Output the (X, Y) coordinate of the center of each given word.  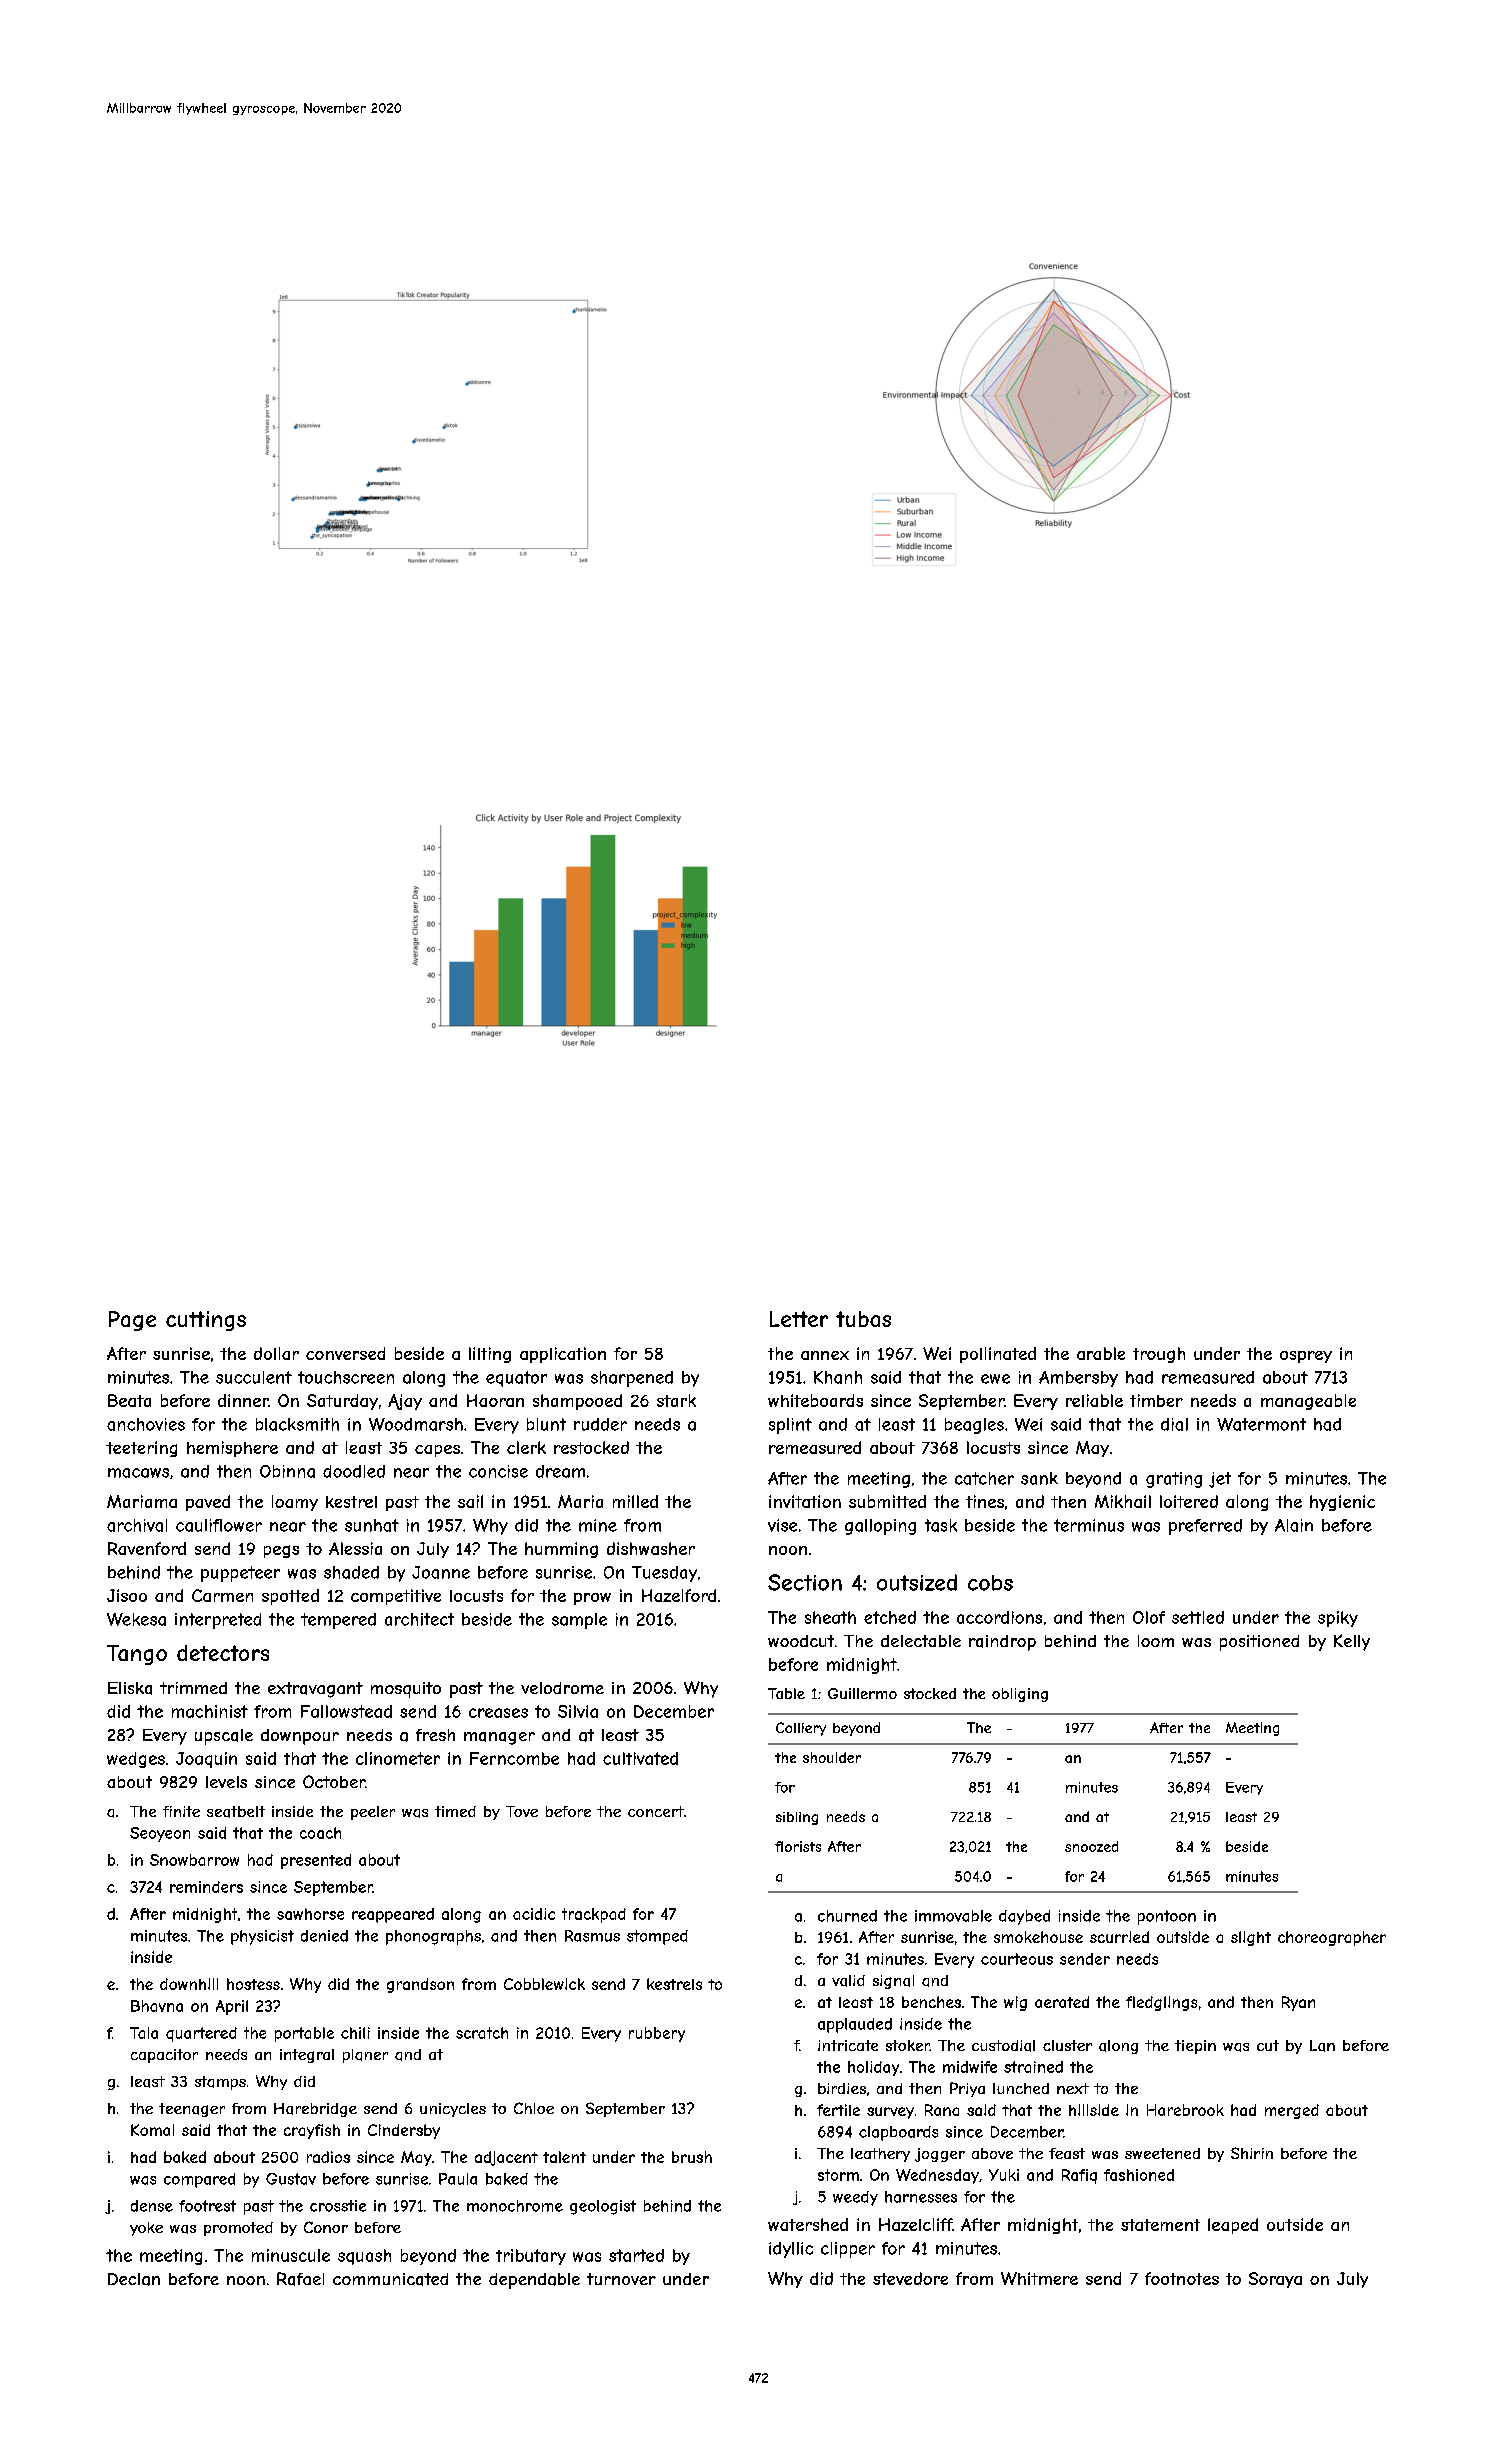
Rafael (300, 2279)
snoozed (1091, 1846)
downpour (300, 1737)
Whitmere (1039, 2278)
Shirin (1252, 2153)
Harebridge (315, 2110)
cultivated (640, 1758)
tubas (863, 1319)
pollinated (998, 1355)
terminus (1089, 1525)
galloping (880, 1527)
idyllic (791, 2250)
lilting (490, 1355)
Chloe (534, 2108)
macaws (138, 1473)
